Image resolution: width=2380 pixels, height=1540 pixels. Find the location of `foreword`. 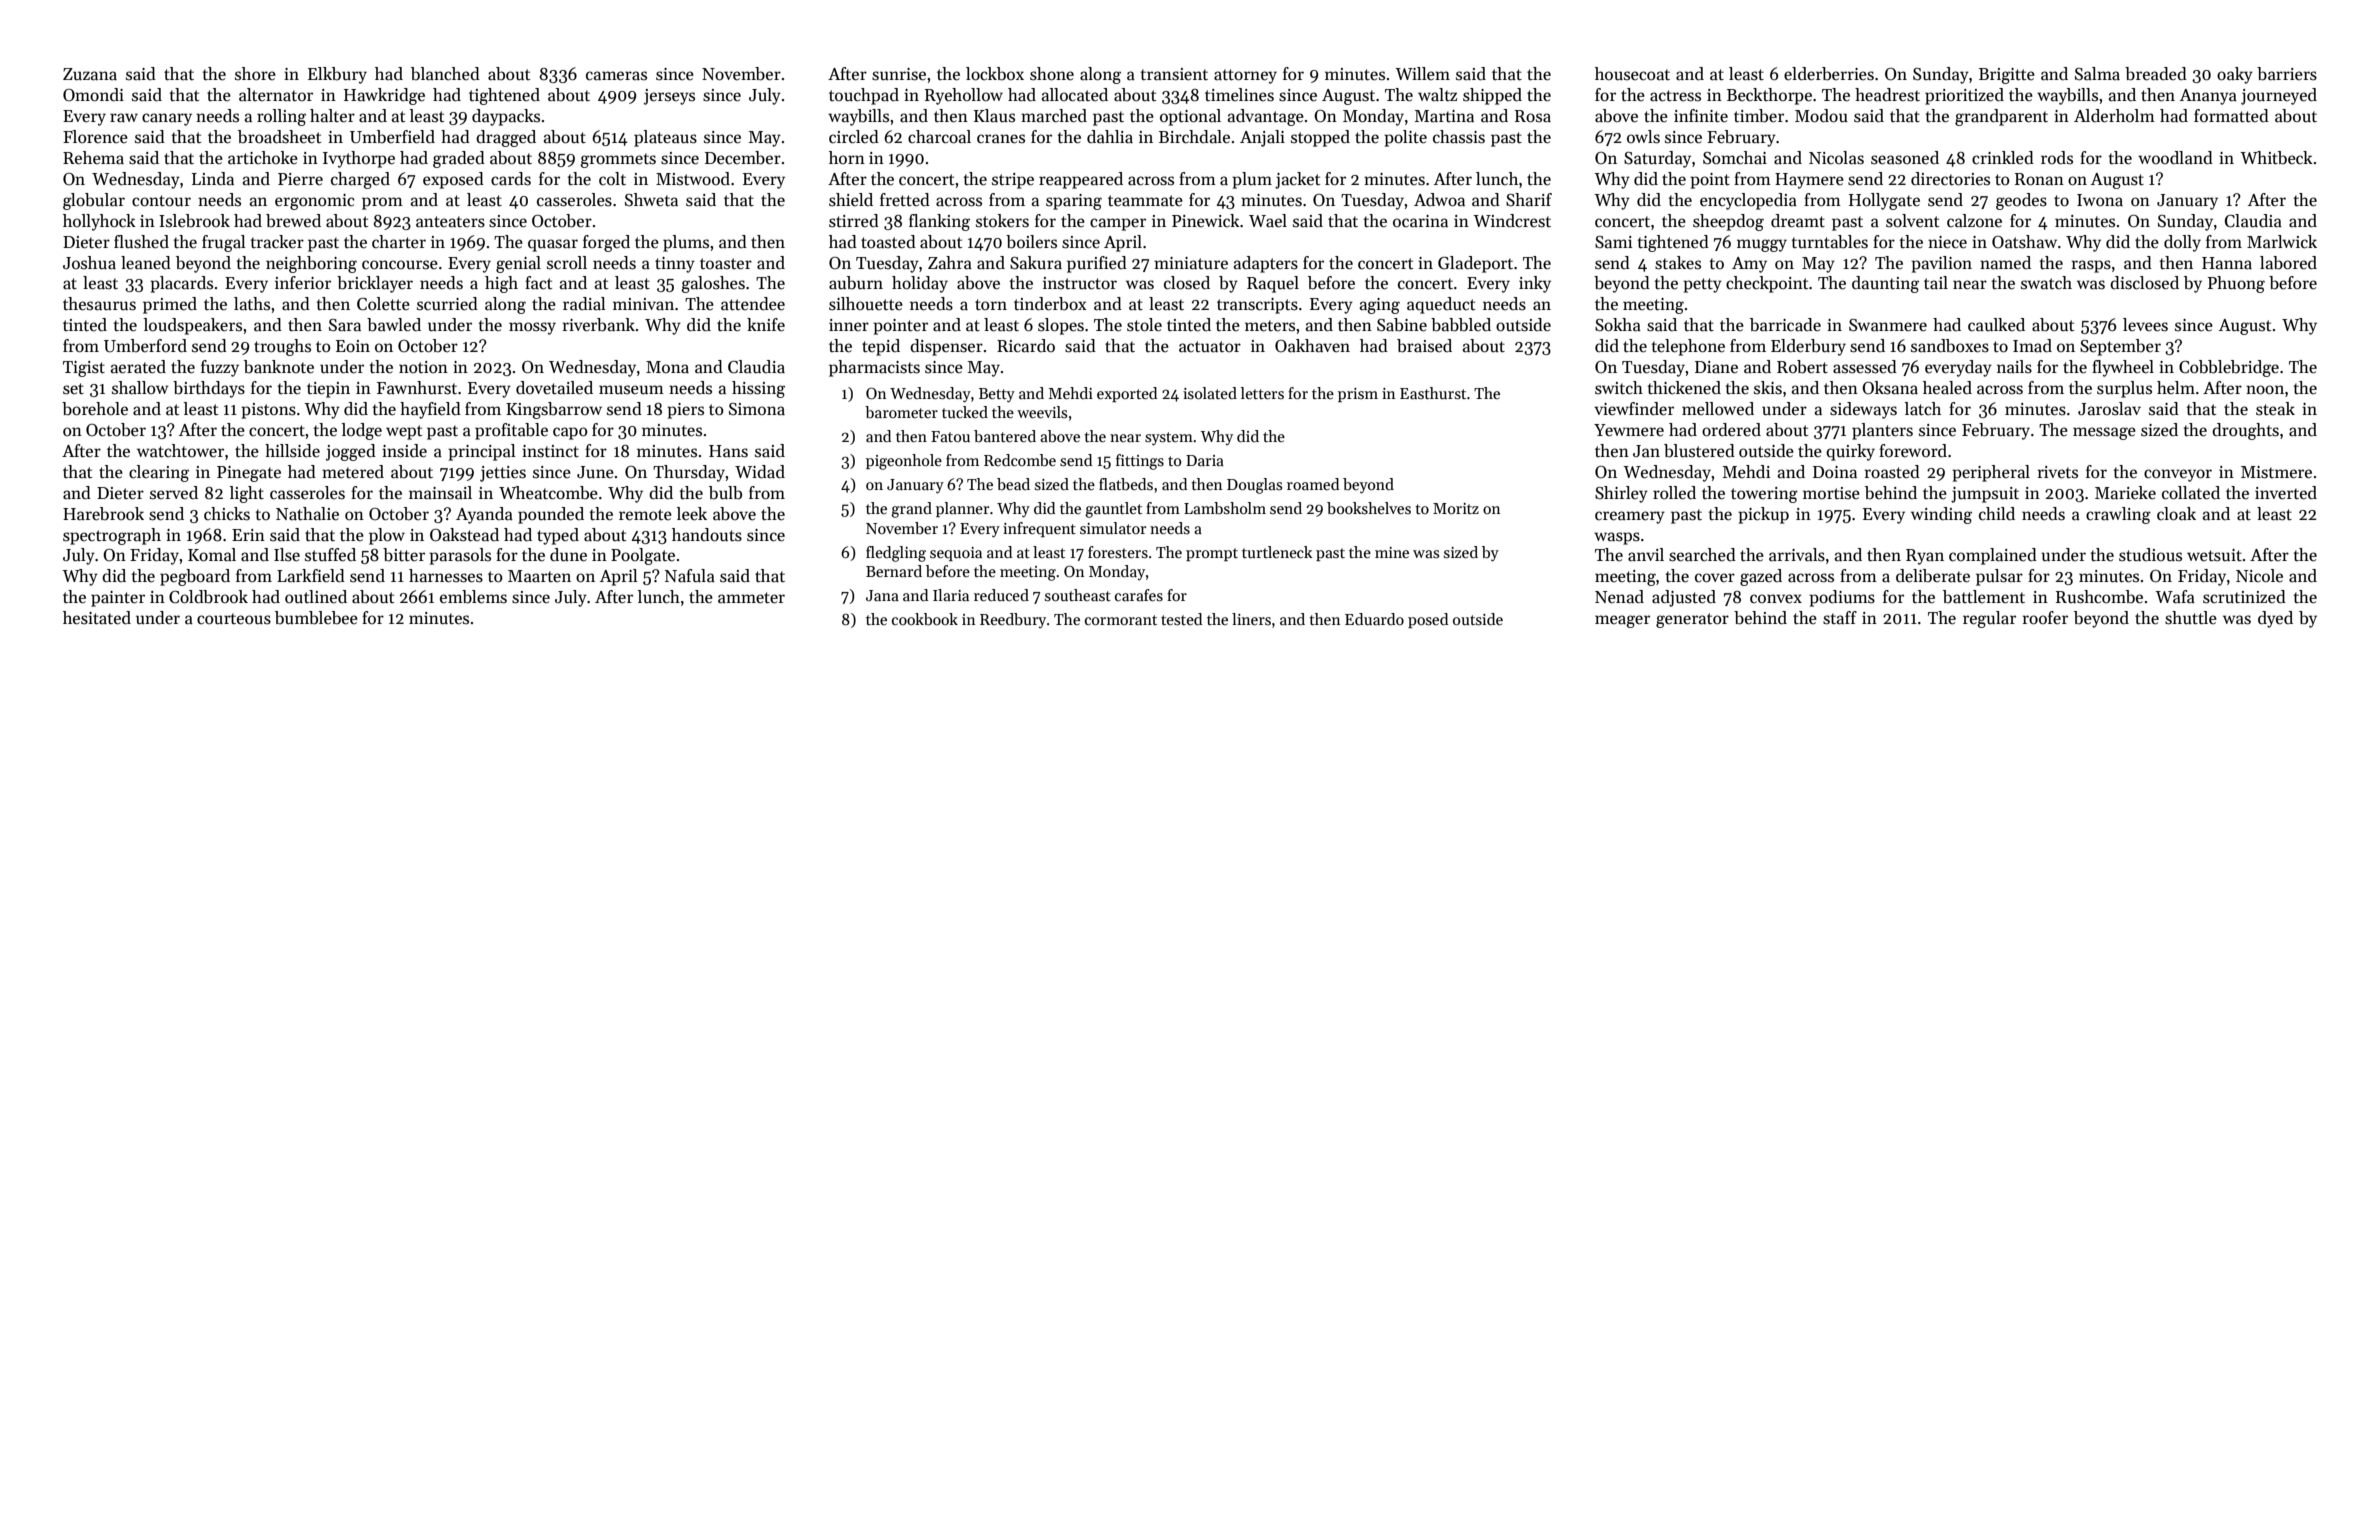

foreword is located at coordinates (1913, 451).
